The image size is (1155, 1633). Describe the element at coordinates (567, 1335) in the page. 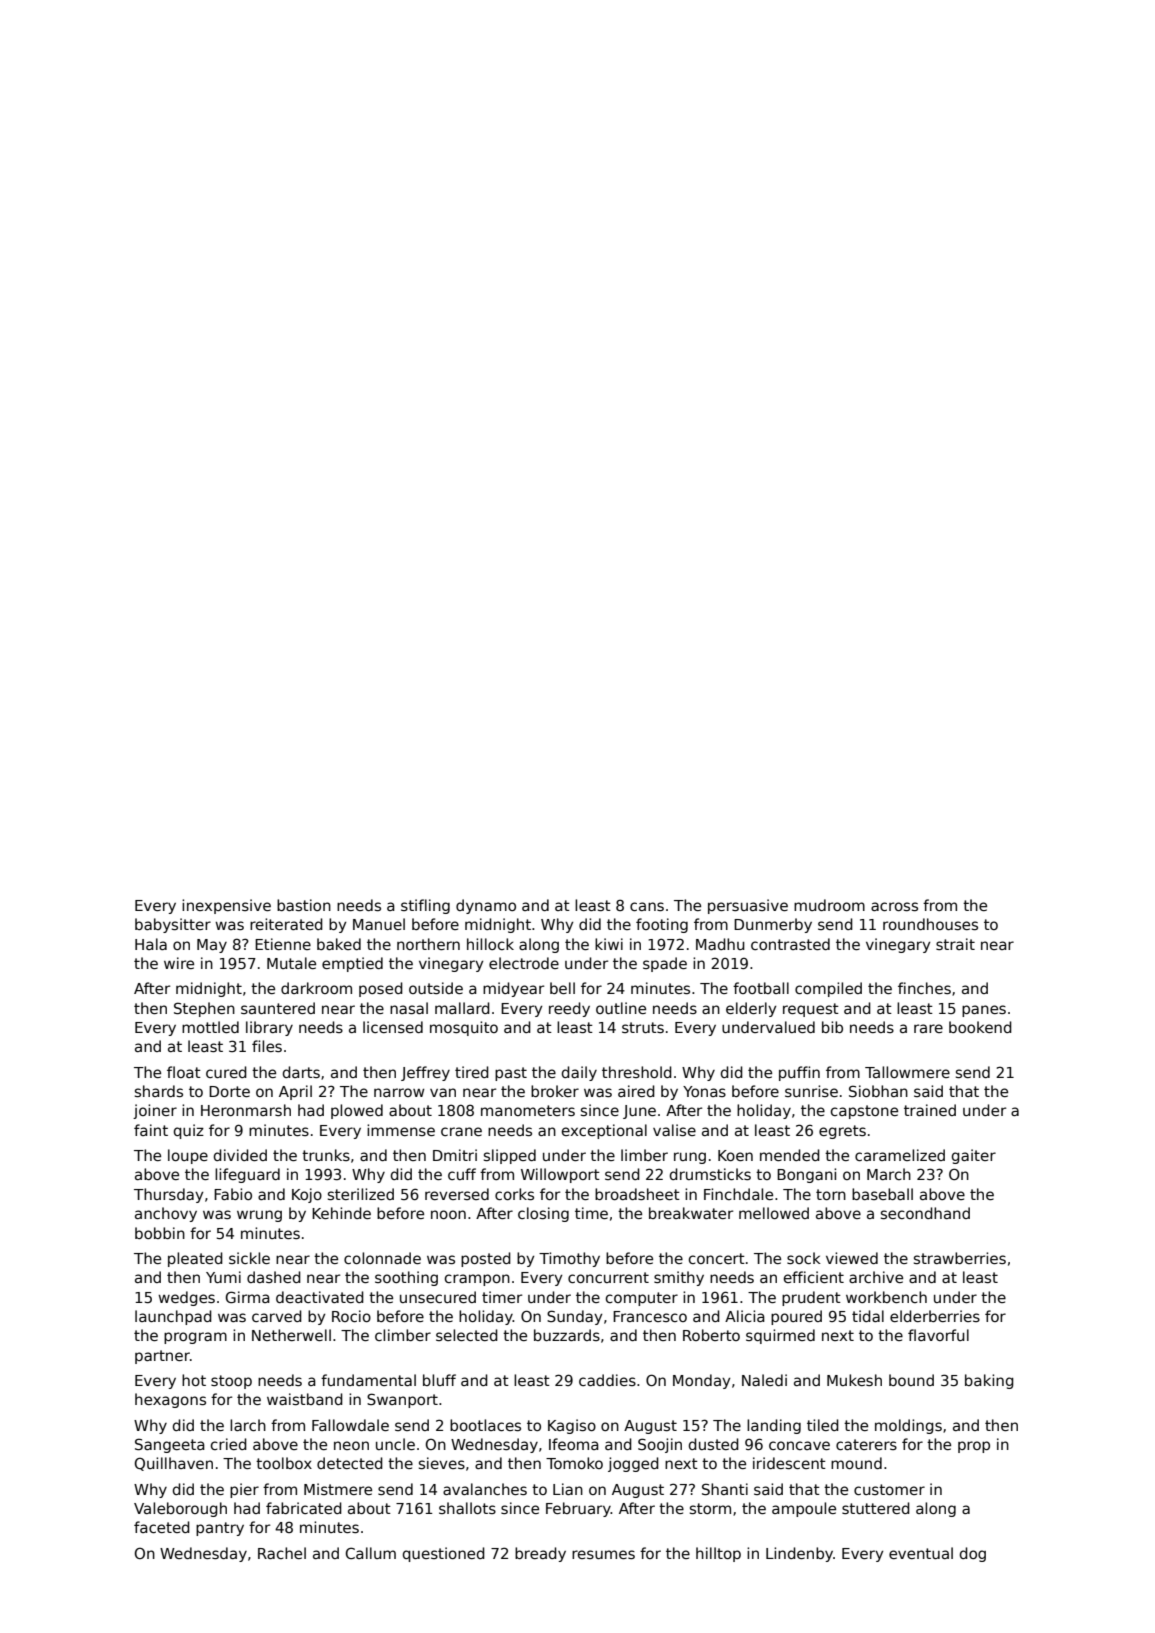

I see `buzzards` at that location.
